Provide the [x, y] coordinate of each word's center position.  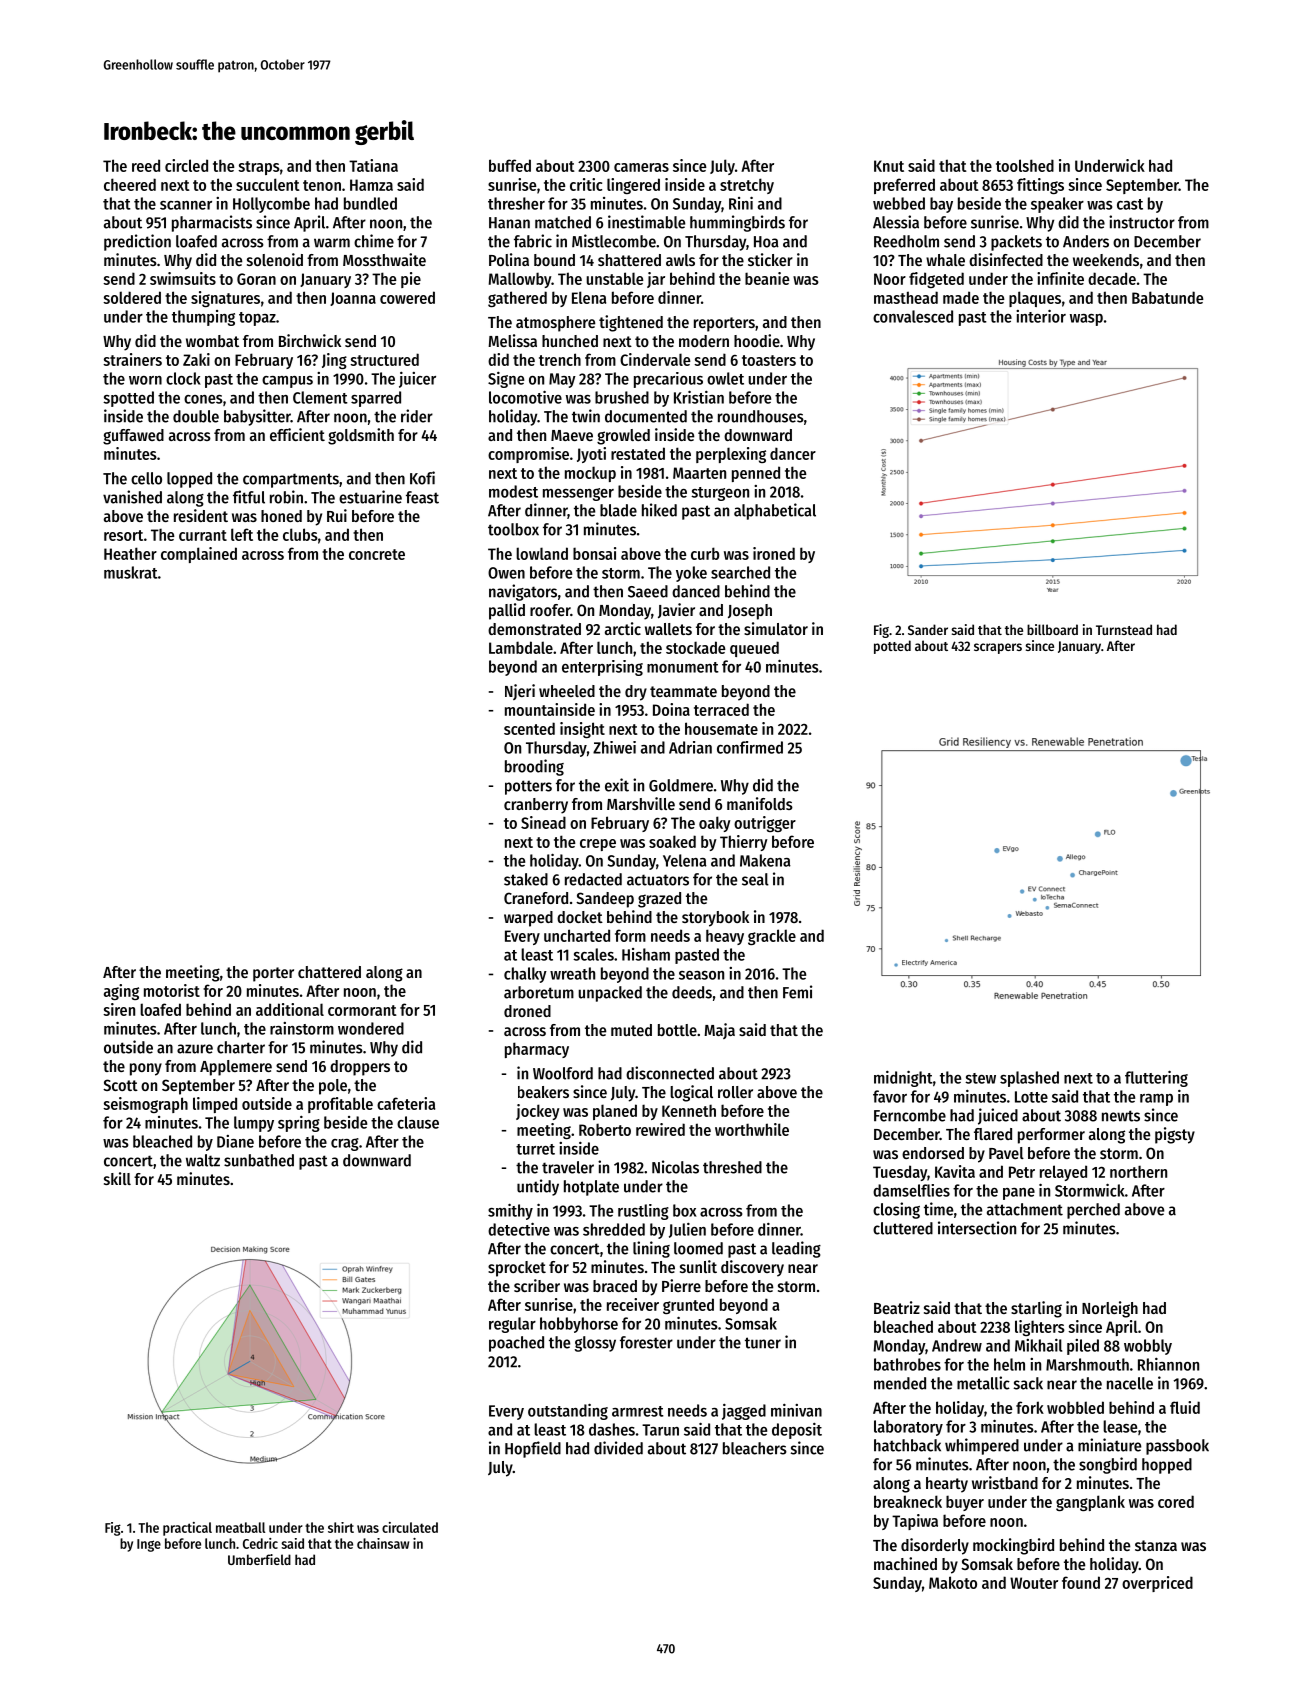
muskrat [131, 572]
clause [418, 1122]
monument [683, 667]
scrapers [998, 648]
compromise [528, 455]
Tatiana [373, 165]
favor [890, 1096]
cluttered [903, 1228]
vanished [132, 497]
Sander [928, 629]
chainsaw [383, 1543]
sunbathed [259, 1160]
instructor [1142, 222]
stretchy [747, 186]
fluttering [1156, 1078]
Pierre [681, 1285]
